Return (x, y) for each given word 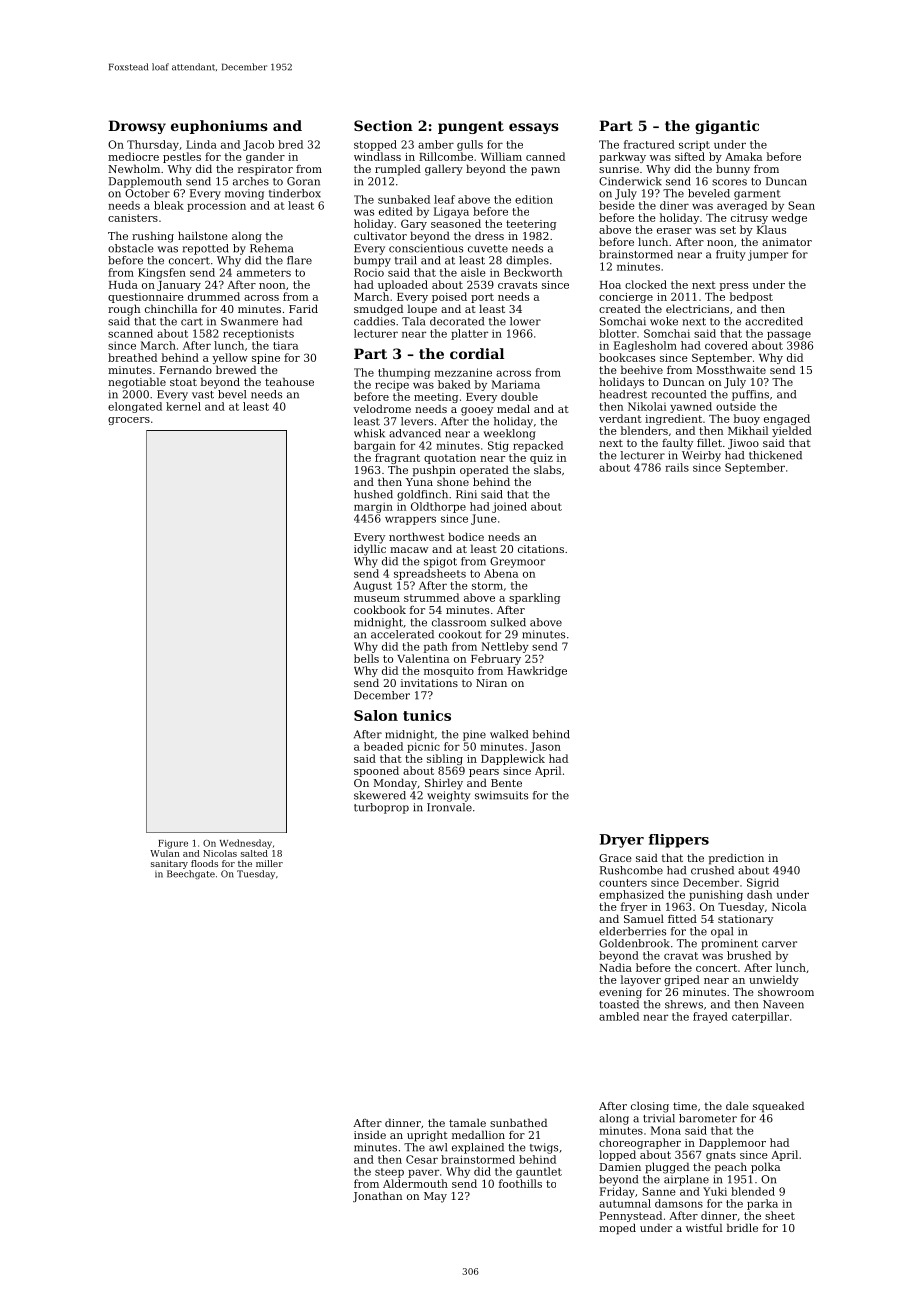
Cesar (422, 1159)
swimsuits (501, 795)
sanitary (169, 864)
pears (484, 773)
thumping (404, 373)
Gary (414, 224)
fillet (709, 442)
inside (370, 1134)
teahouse (289, 381)
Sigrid (763, 883)
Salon (376, 715)
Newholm (134, 168)
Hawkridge (537, 671)
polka (765, 1168)
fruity (730, 255)
